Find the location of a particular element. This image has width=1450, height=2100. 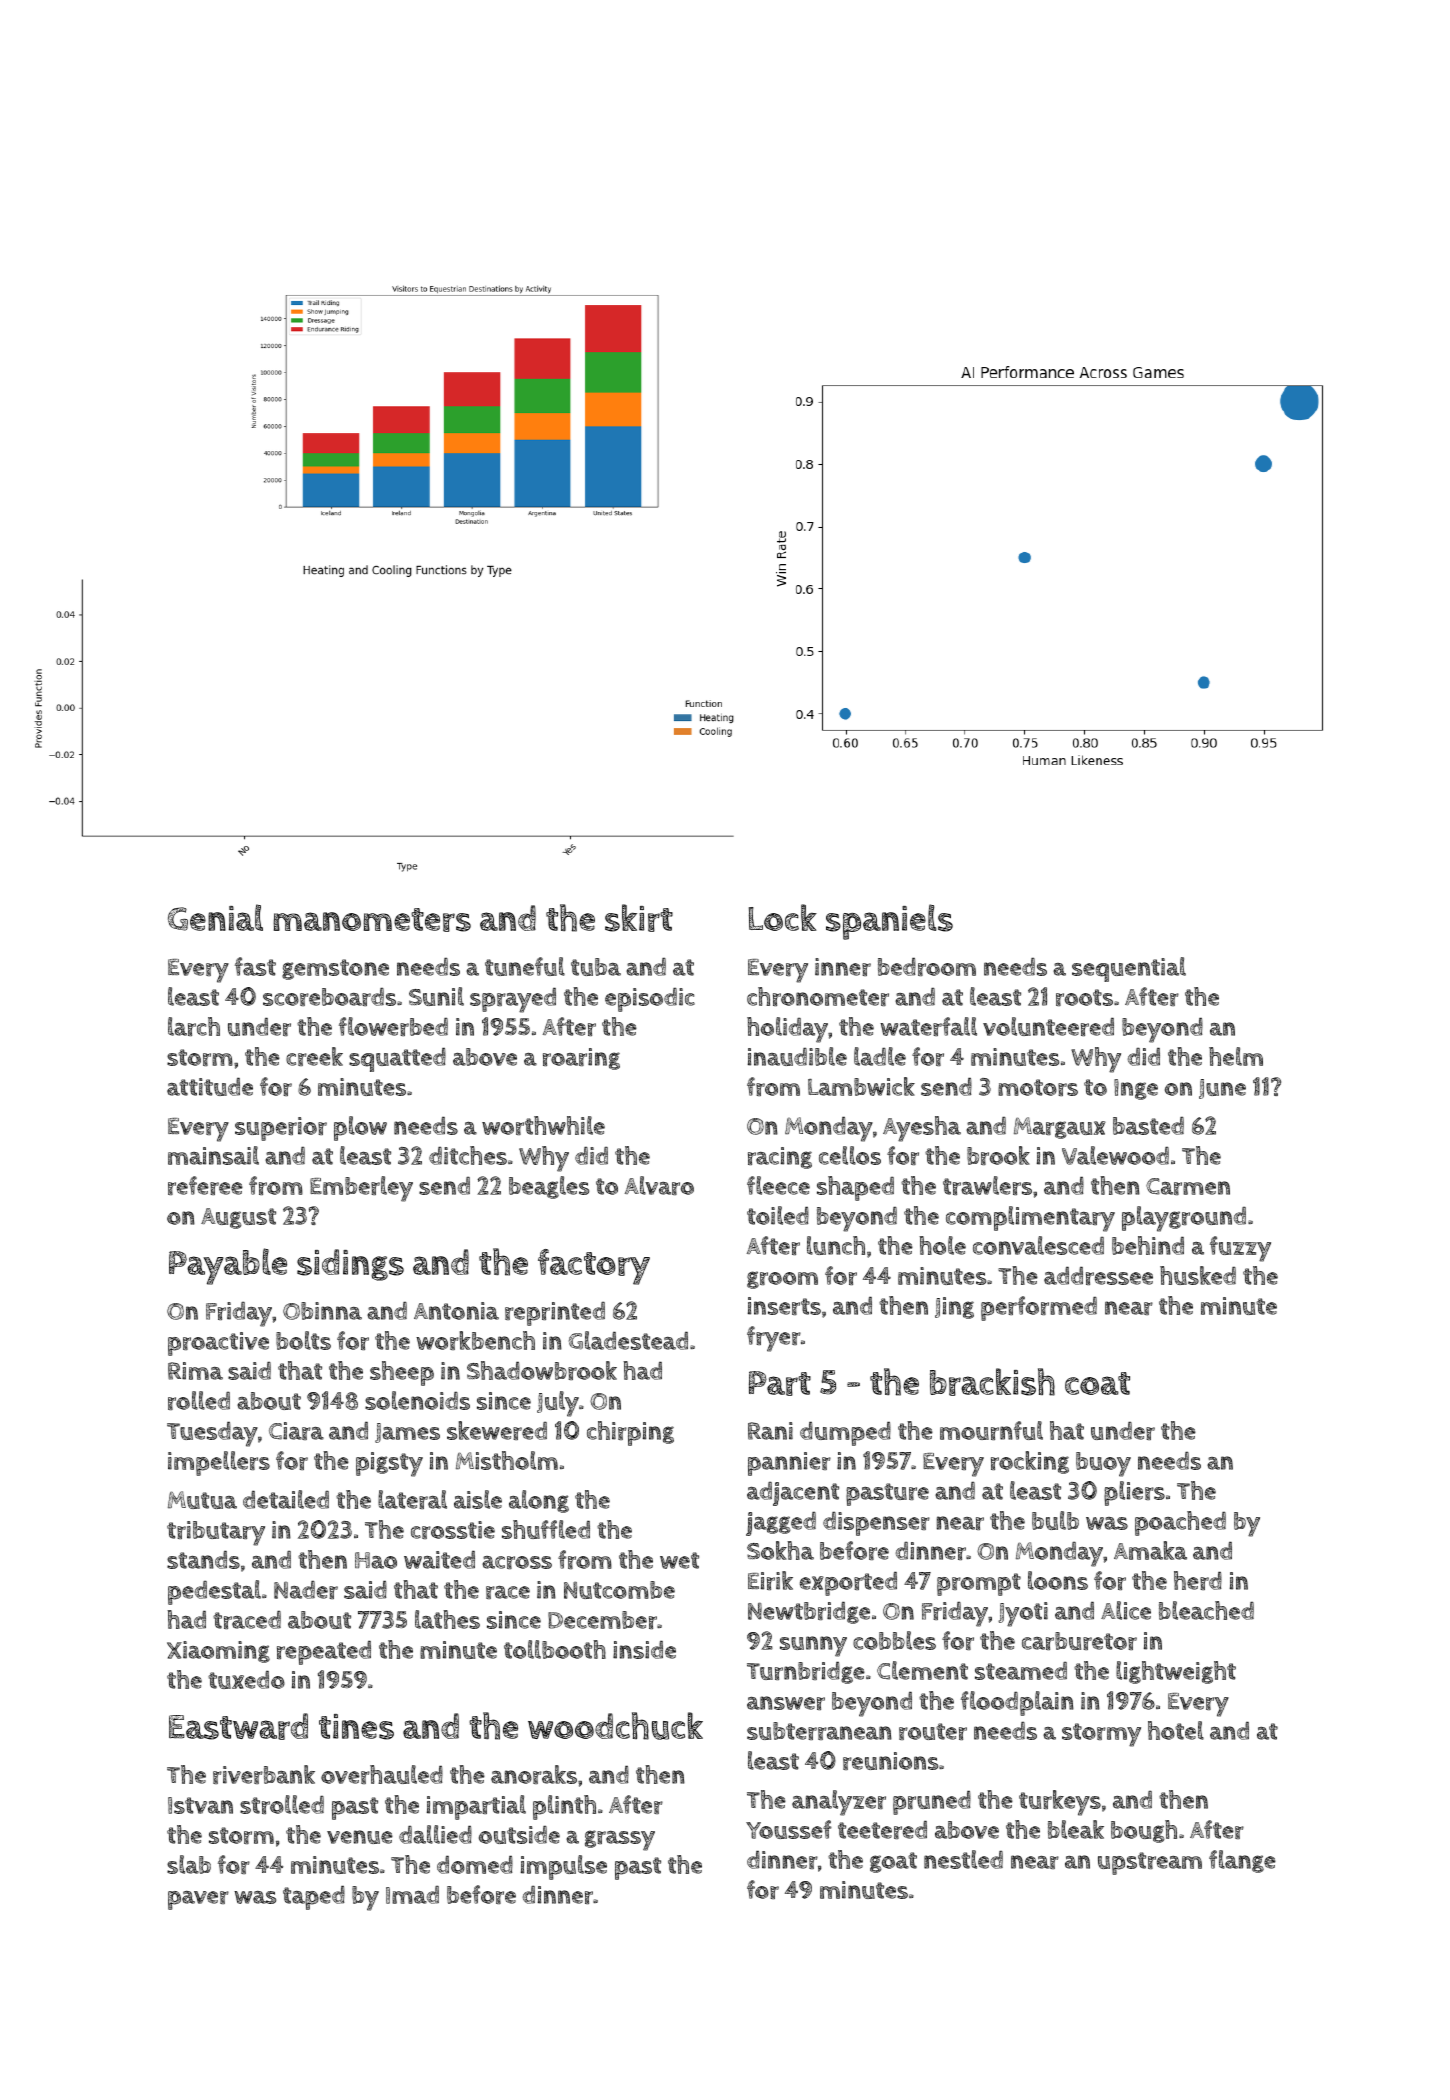

buoy is located at coordinates (1103, 1464).
